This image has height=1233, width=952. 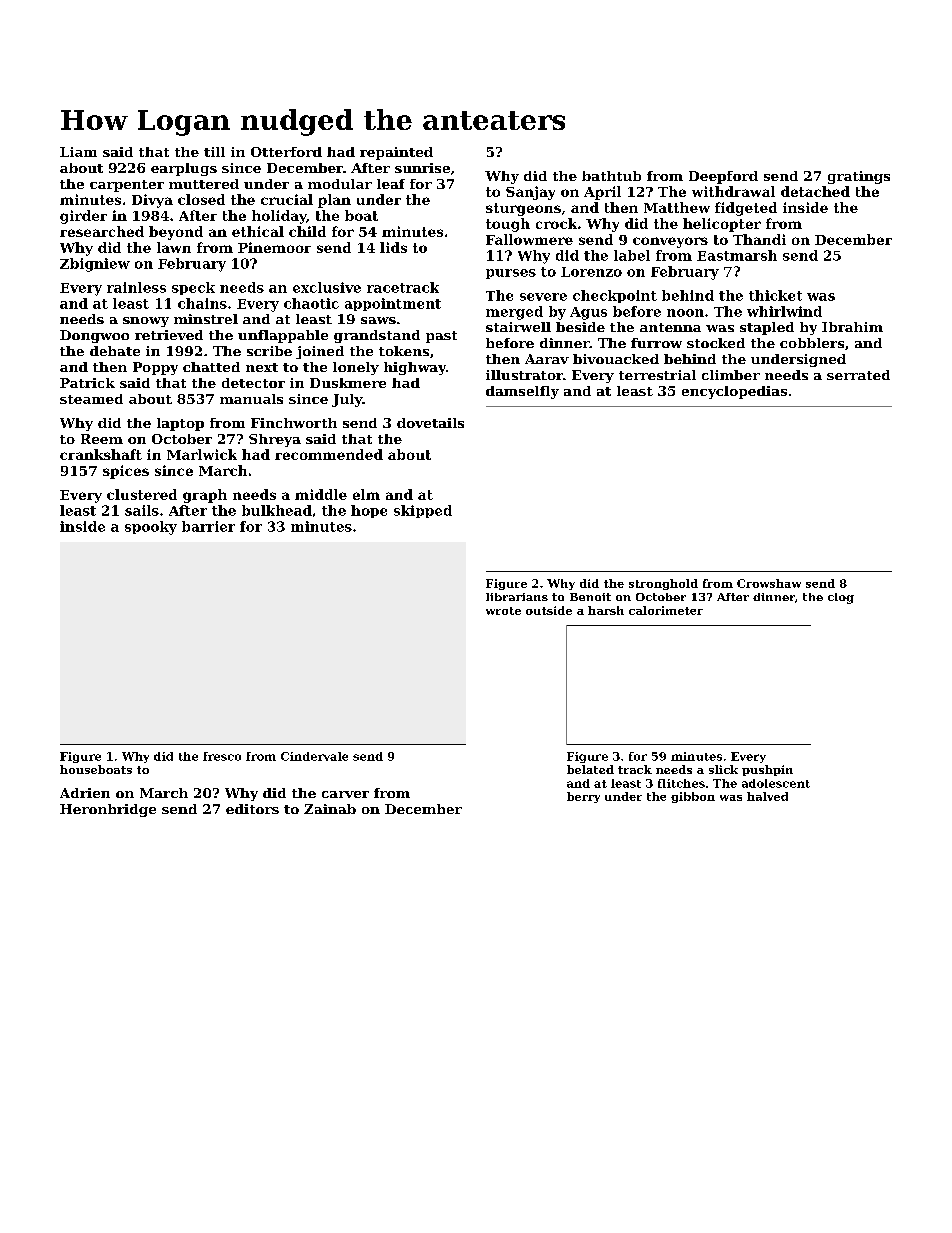 I want to click on Adrien, so click(x=85, y=793).
